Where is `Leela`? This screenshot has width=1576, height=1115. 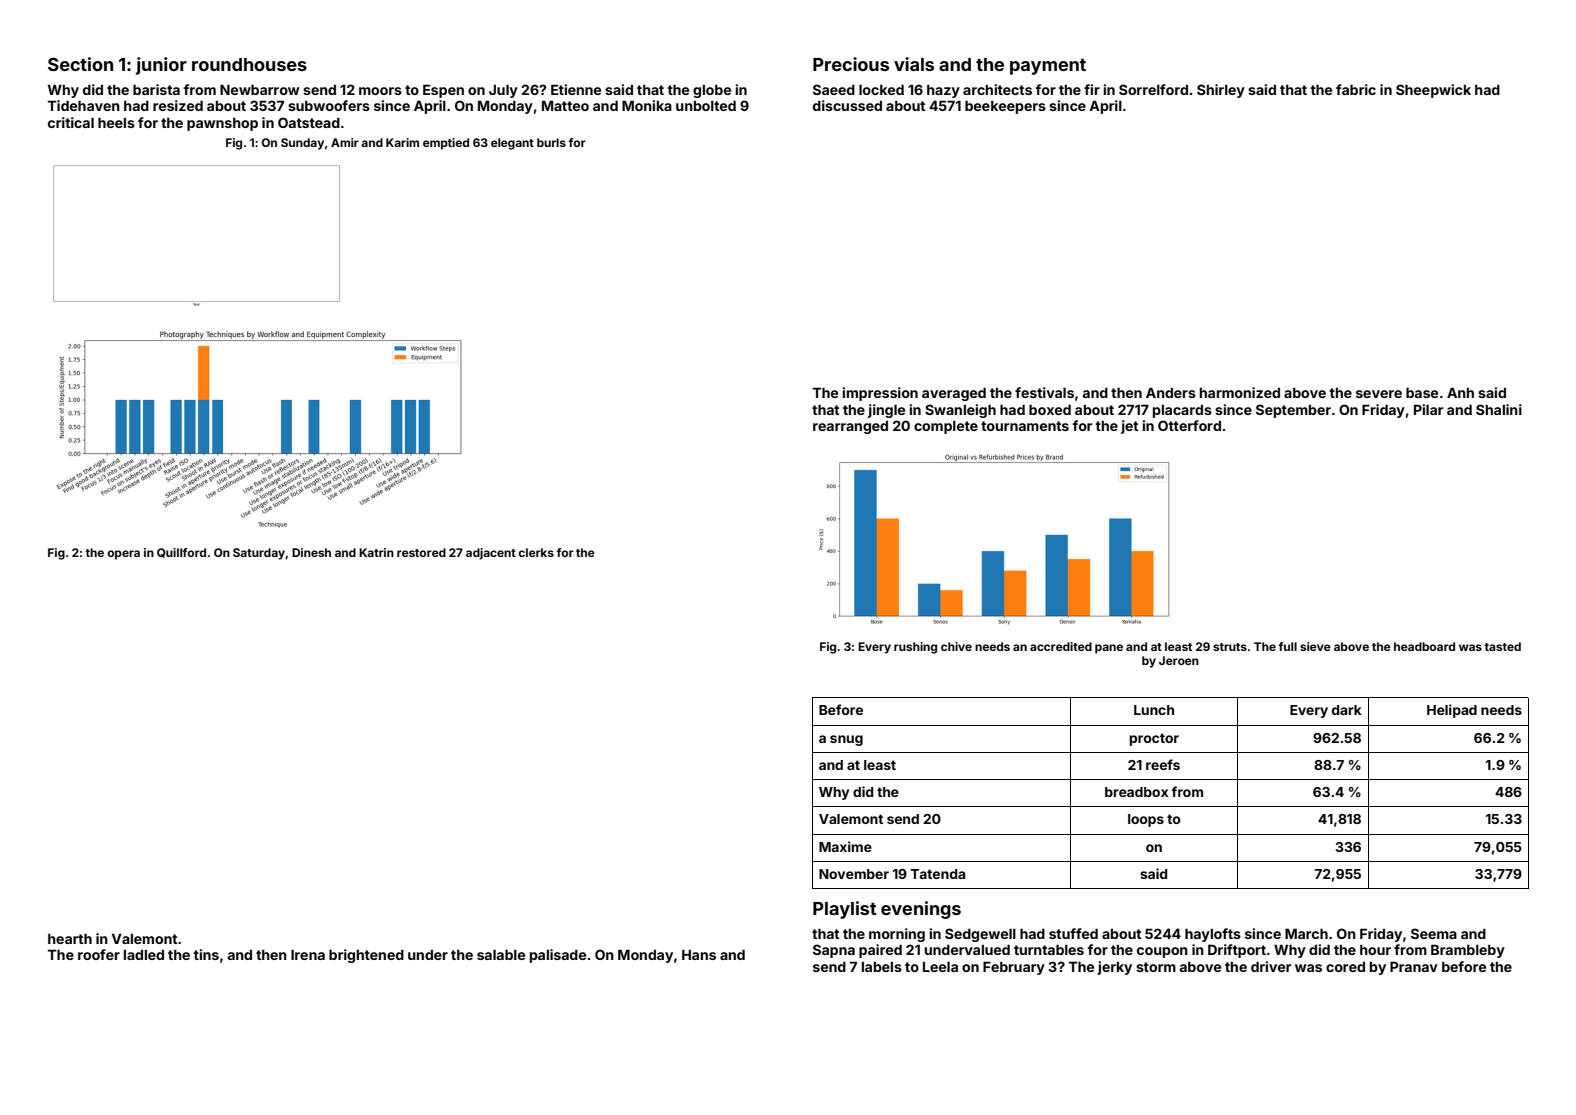 Leela is located at coordinates (940, 967).
